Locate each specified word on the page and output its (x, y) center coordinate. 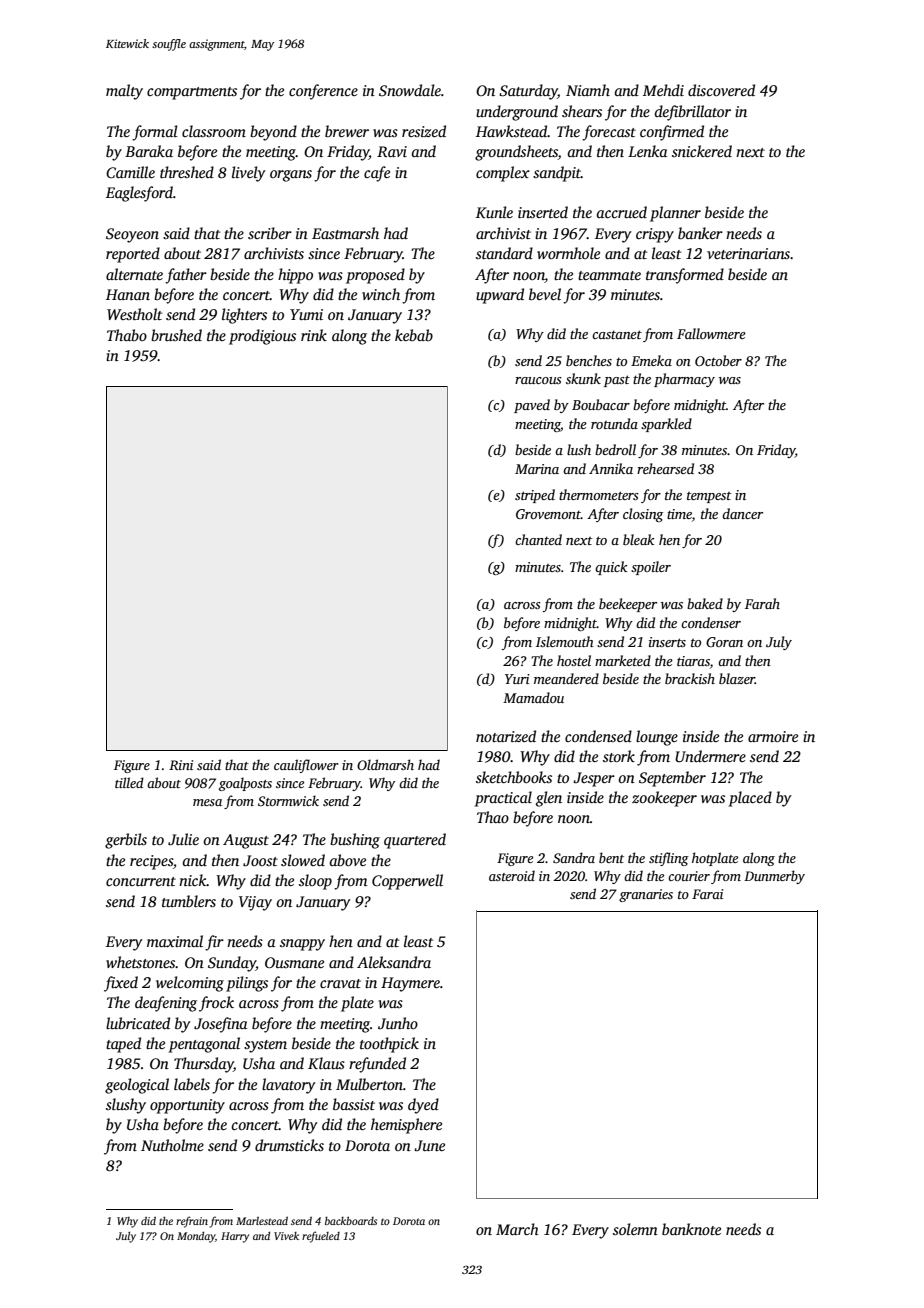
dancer (742, 513)
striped (535, 496)
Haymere (410, 984)
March (517, 1229)
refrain (192, 1222)
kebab (414, 335)
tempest (709, 497)
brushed (176, 335)
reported (133, 255)
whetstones (140, 962)
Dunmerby (774, 877)
